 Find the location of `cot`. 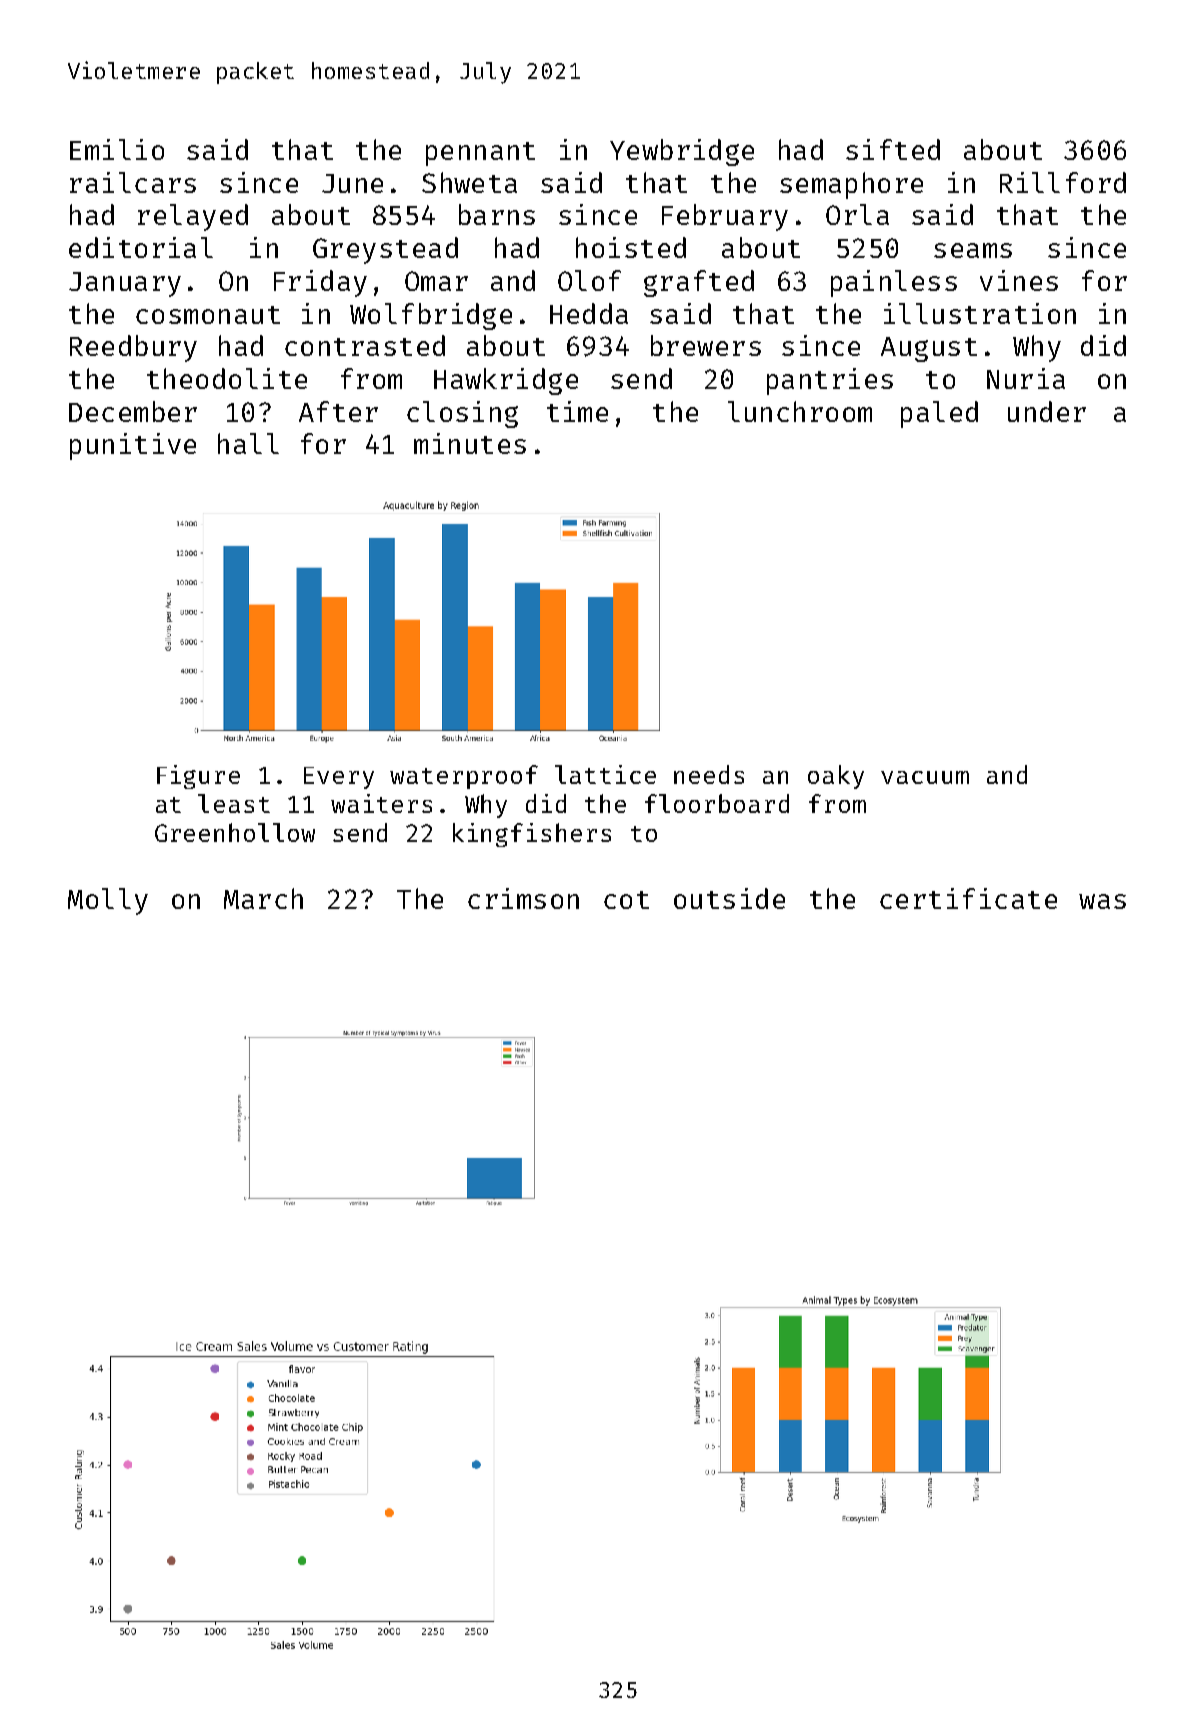

cot is located at coordinates (626, 900).
